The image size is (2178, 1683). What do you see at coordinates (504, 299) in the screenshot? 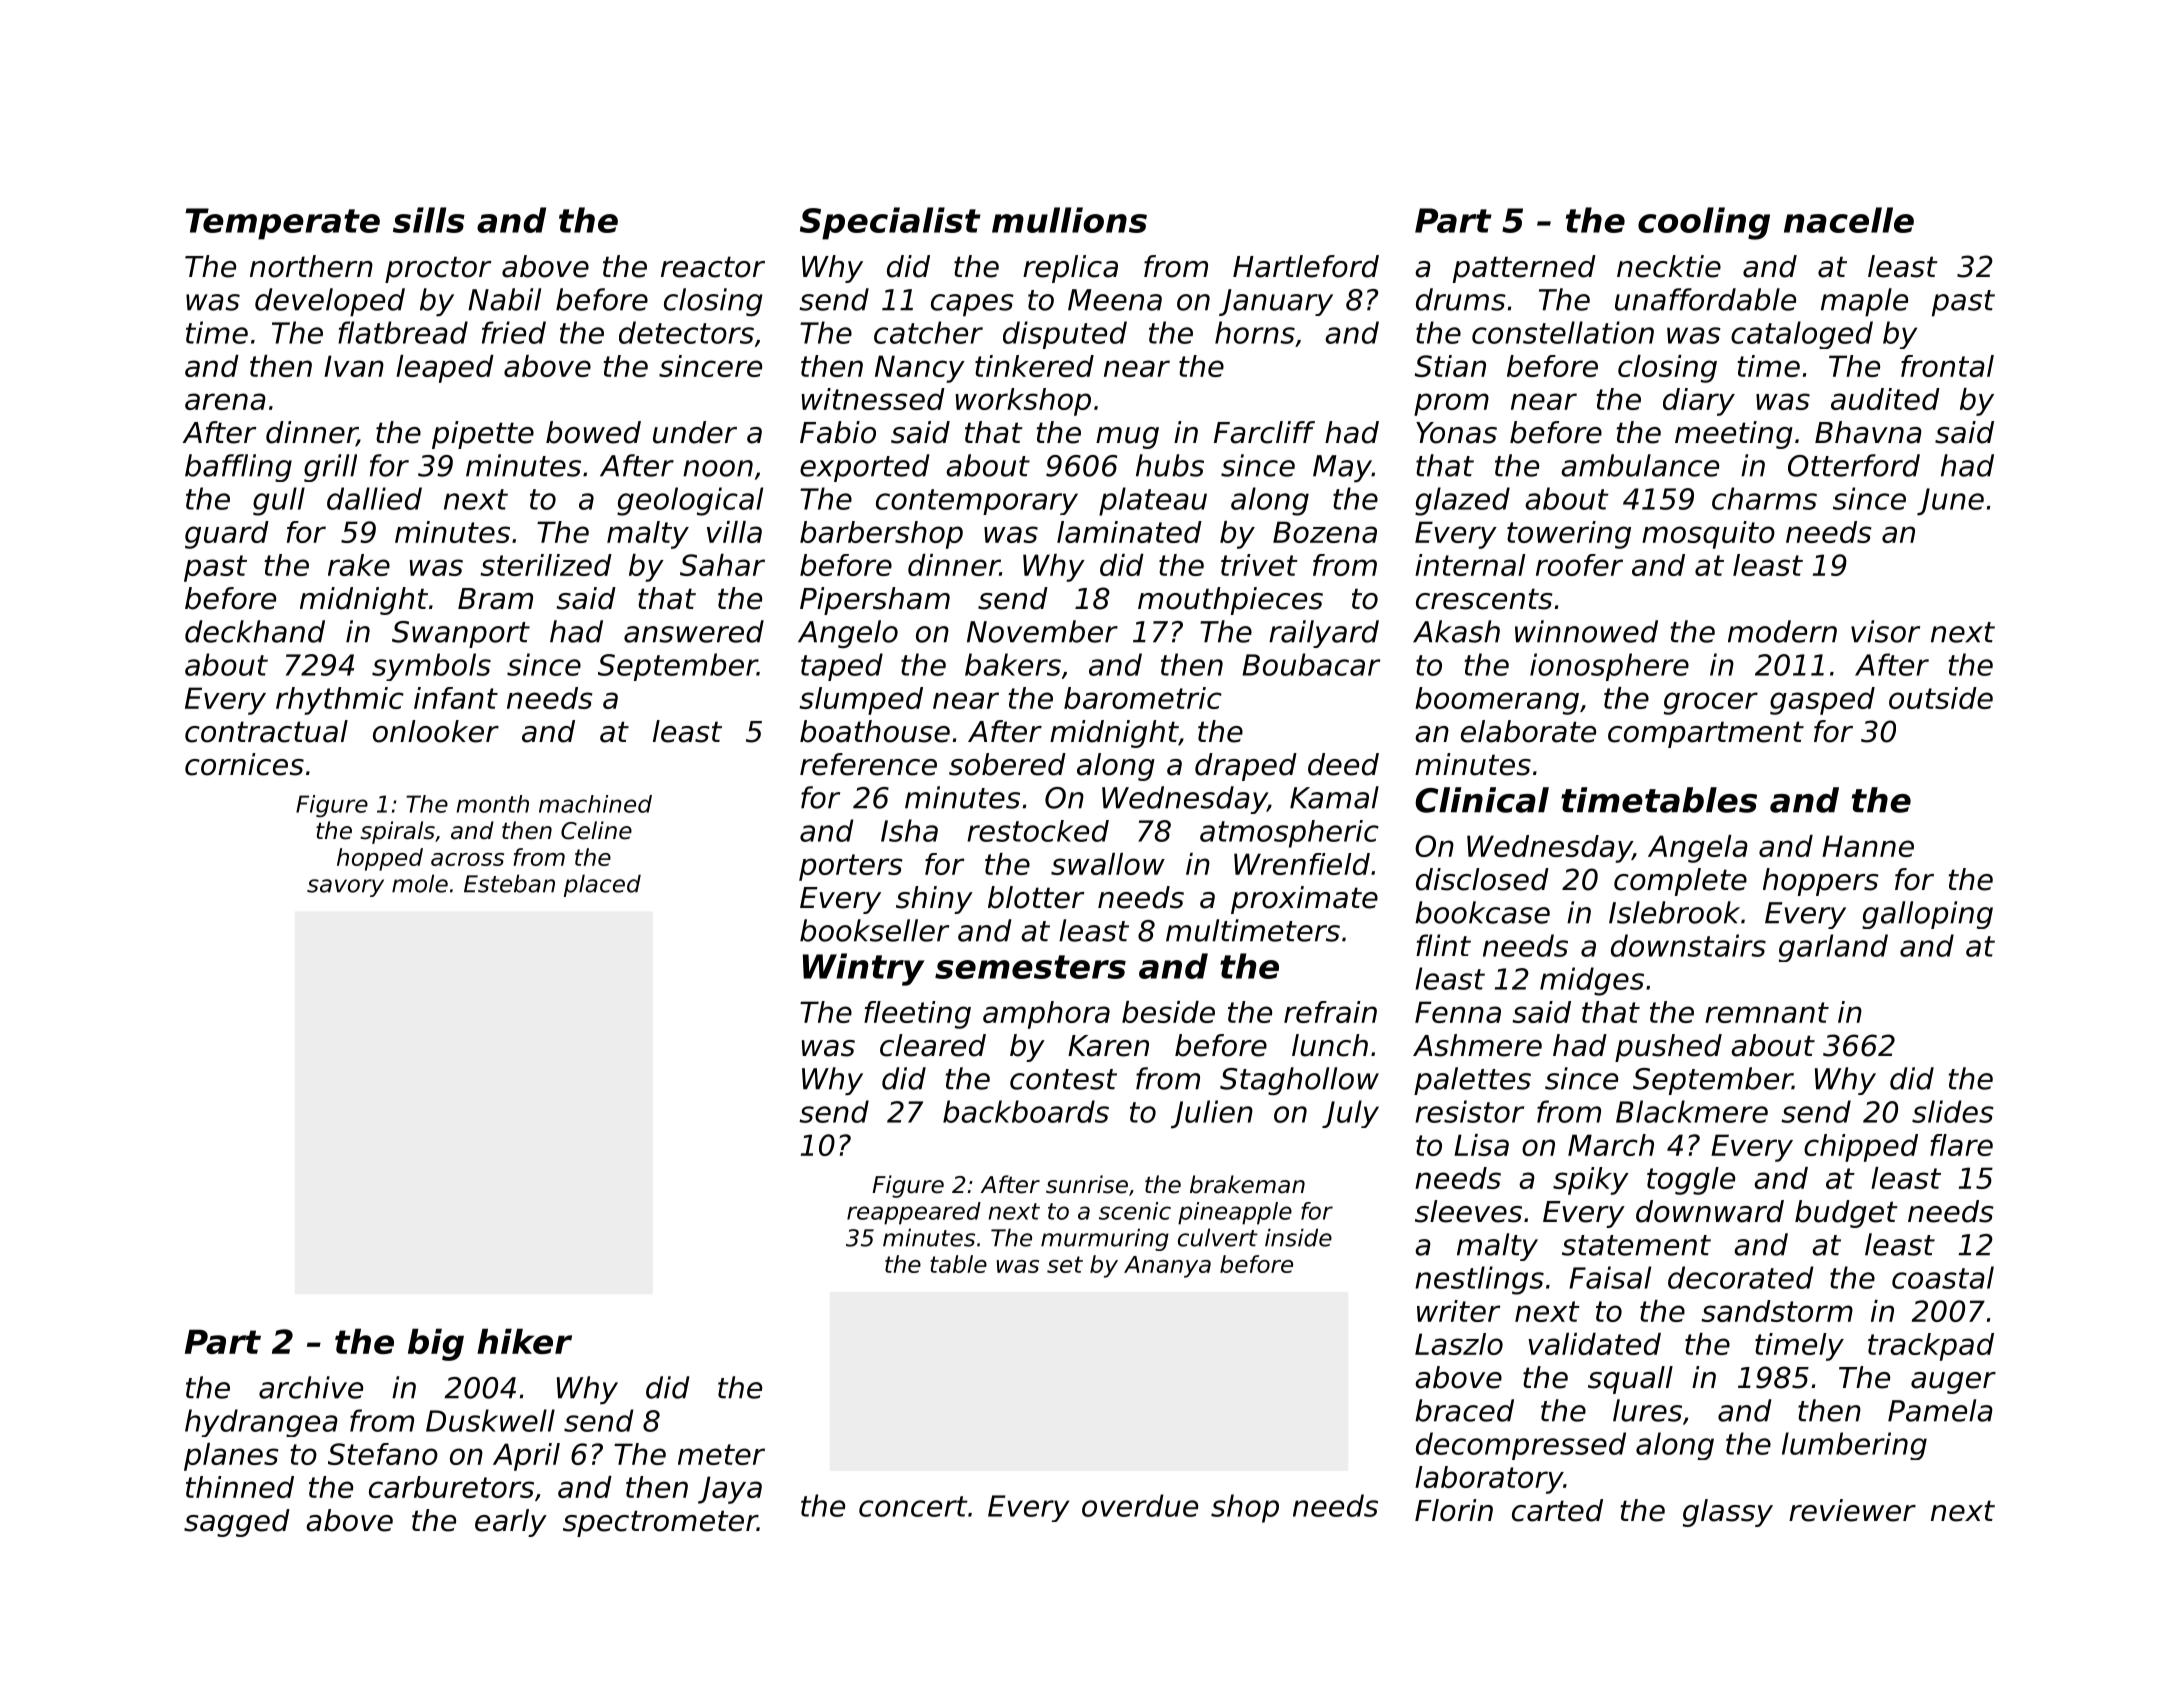
I see `Nabil` at bounding box center [504, 299].
